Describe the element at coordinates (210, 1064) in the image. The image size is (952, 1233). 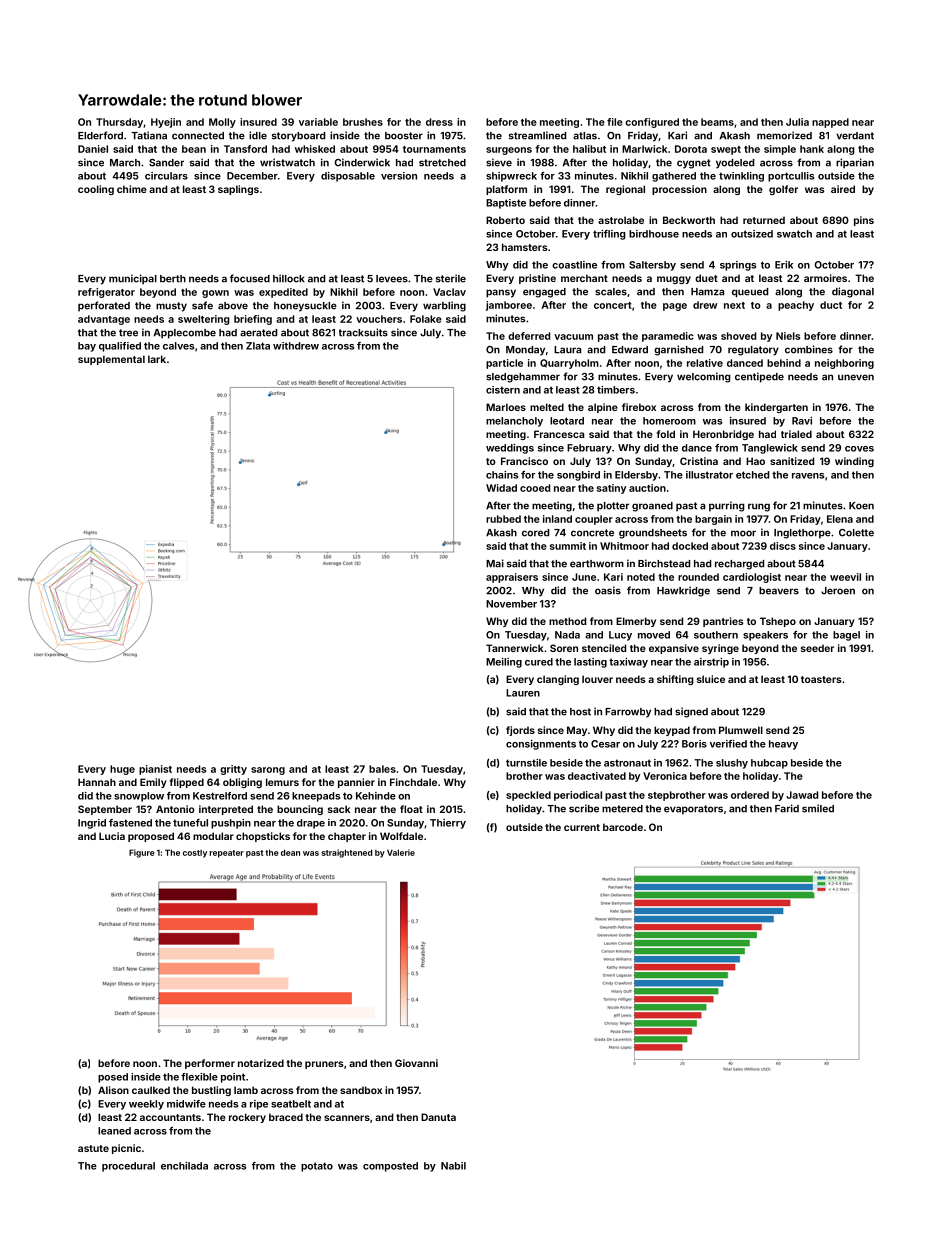
I see `performer` at that location.
